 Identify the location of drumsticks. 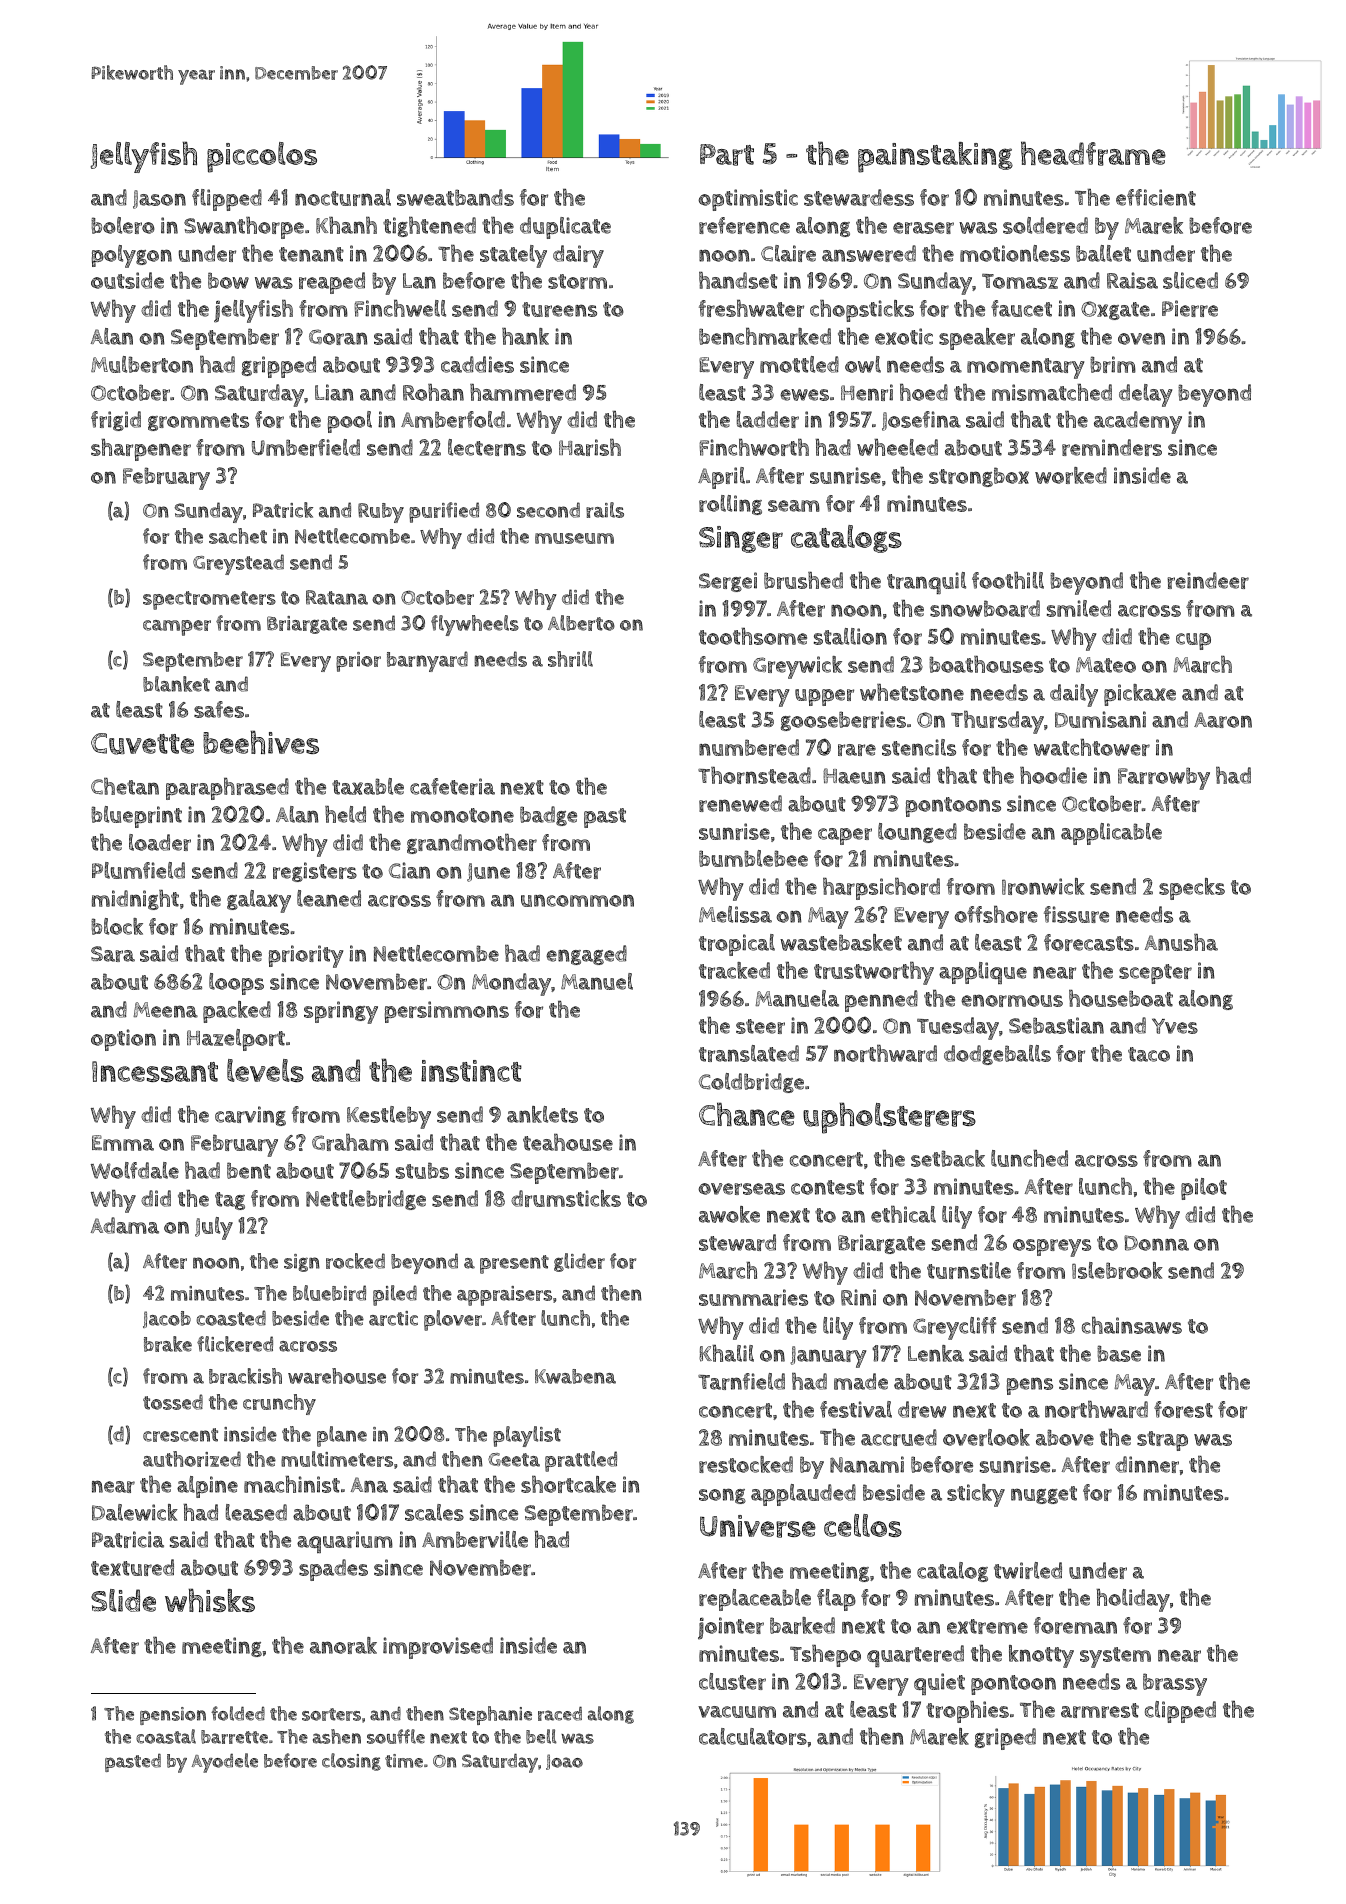
(566, 1198).
